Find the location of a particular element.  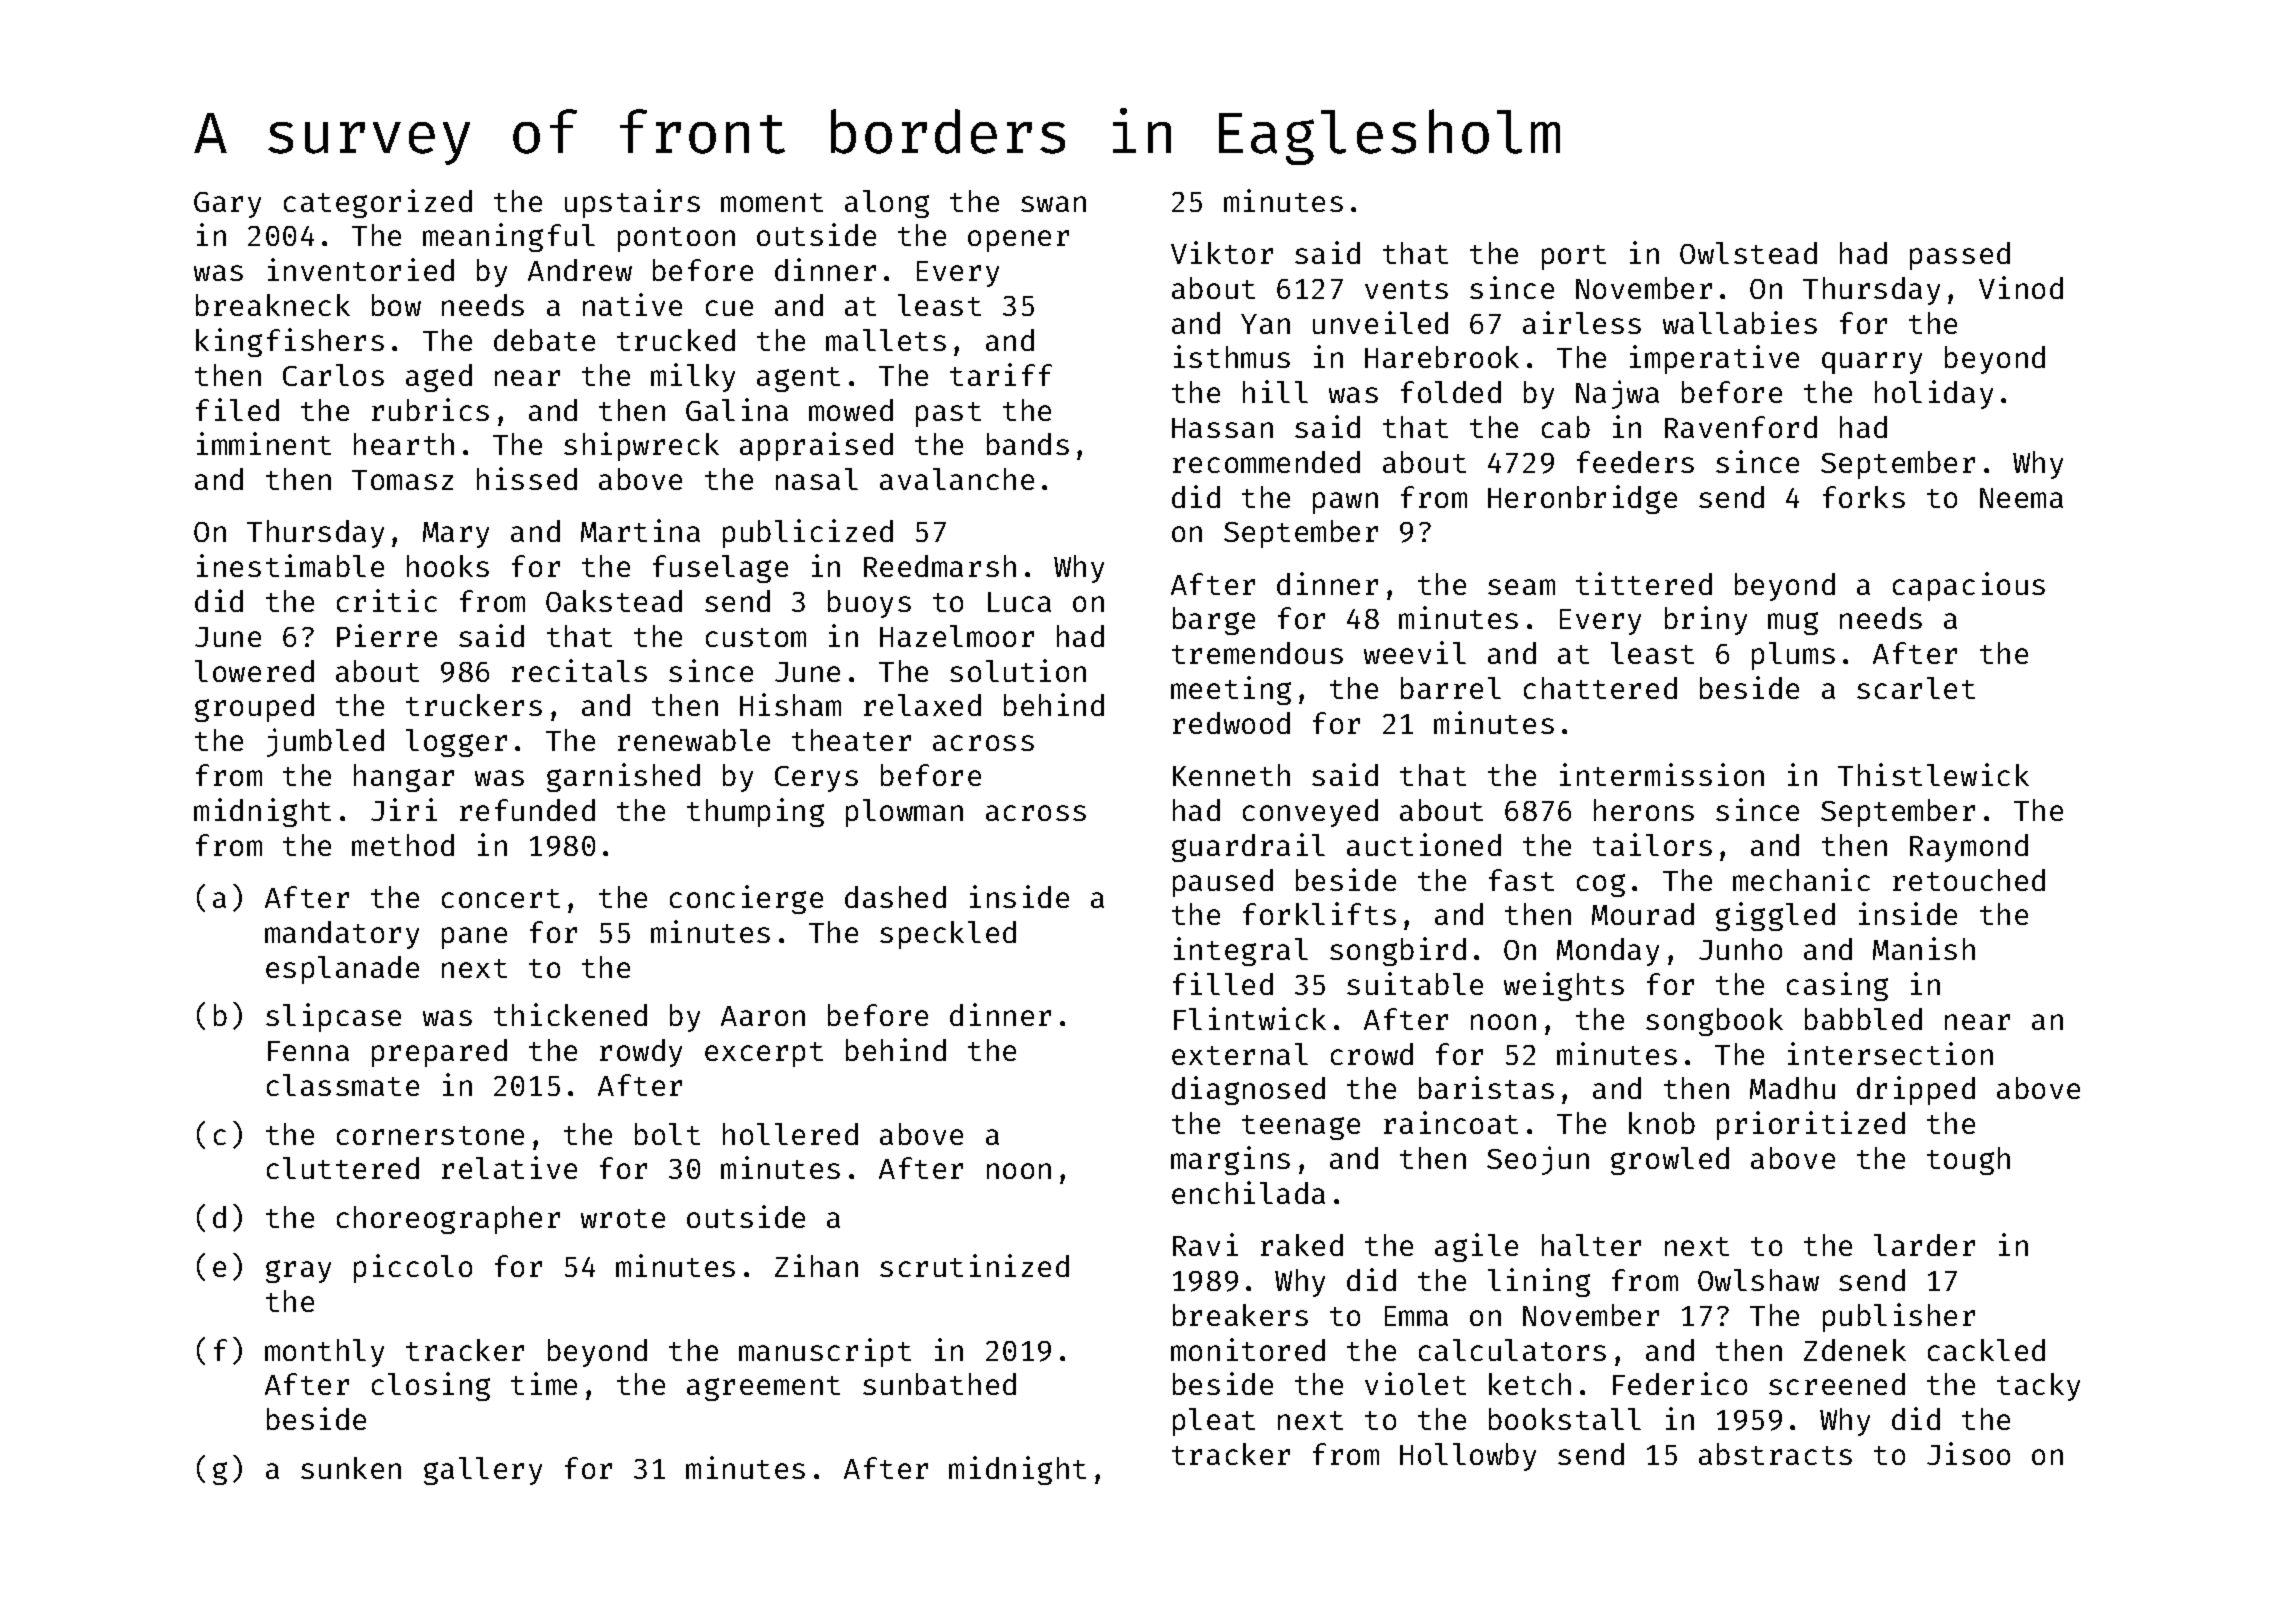

bands is located at coordinates (1028, 444).
